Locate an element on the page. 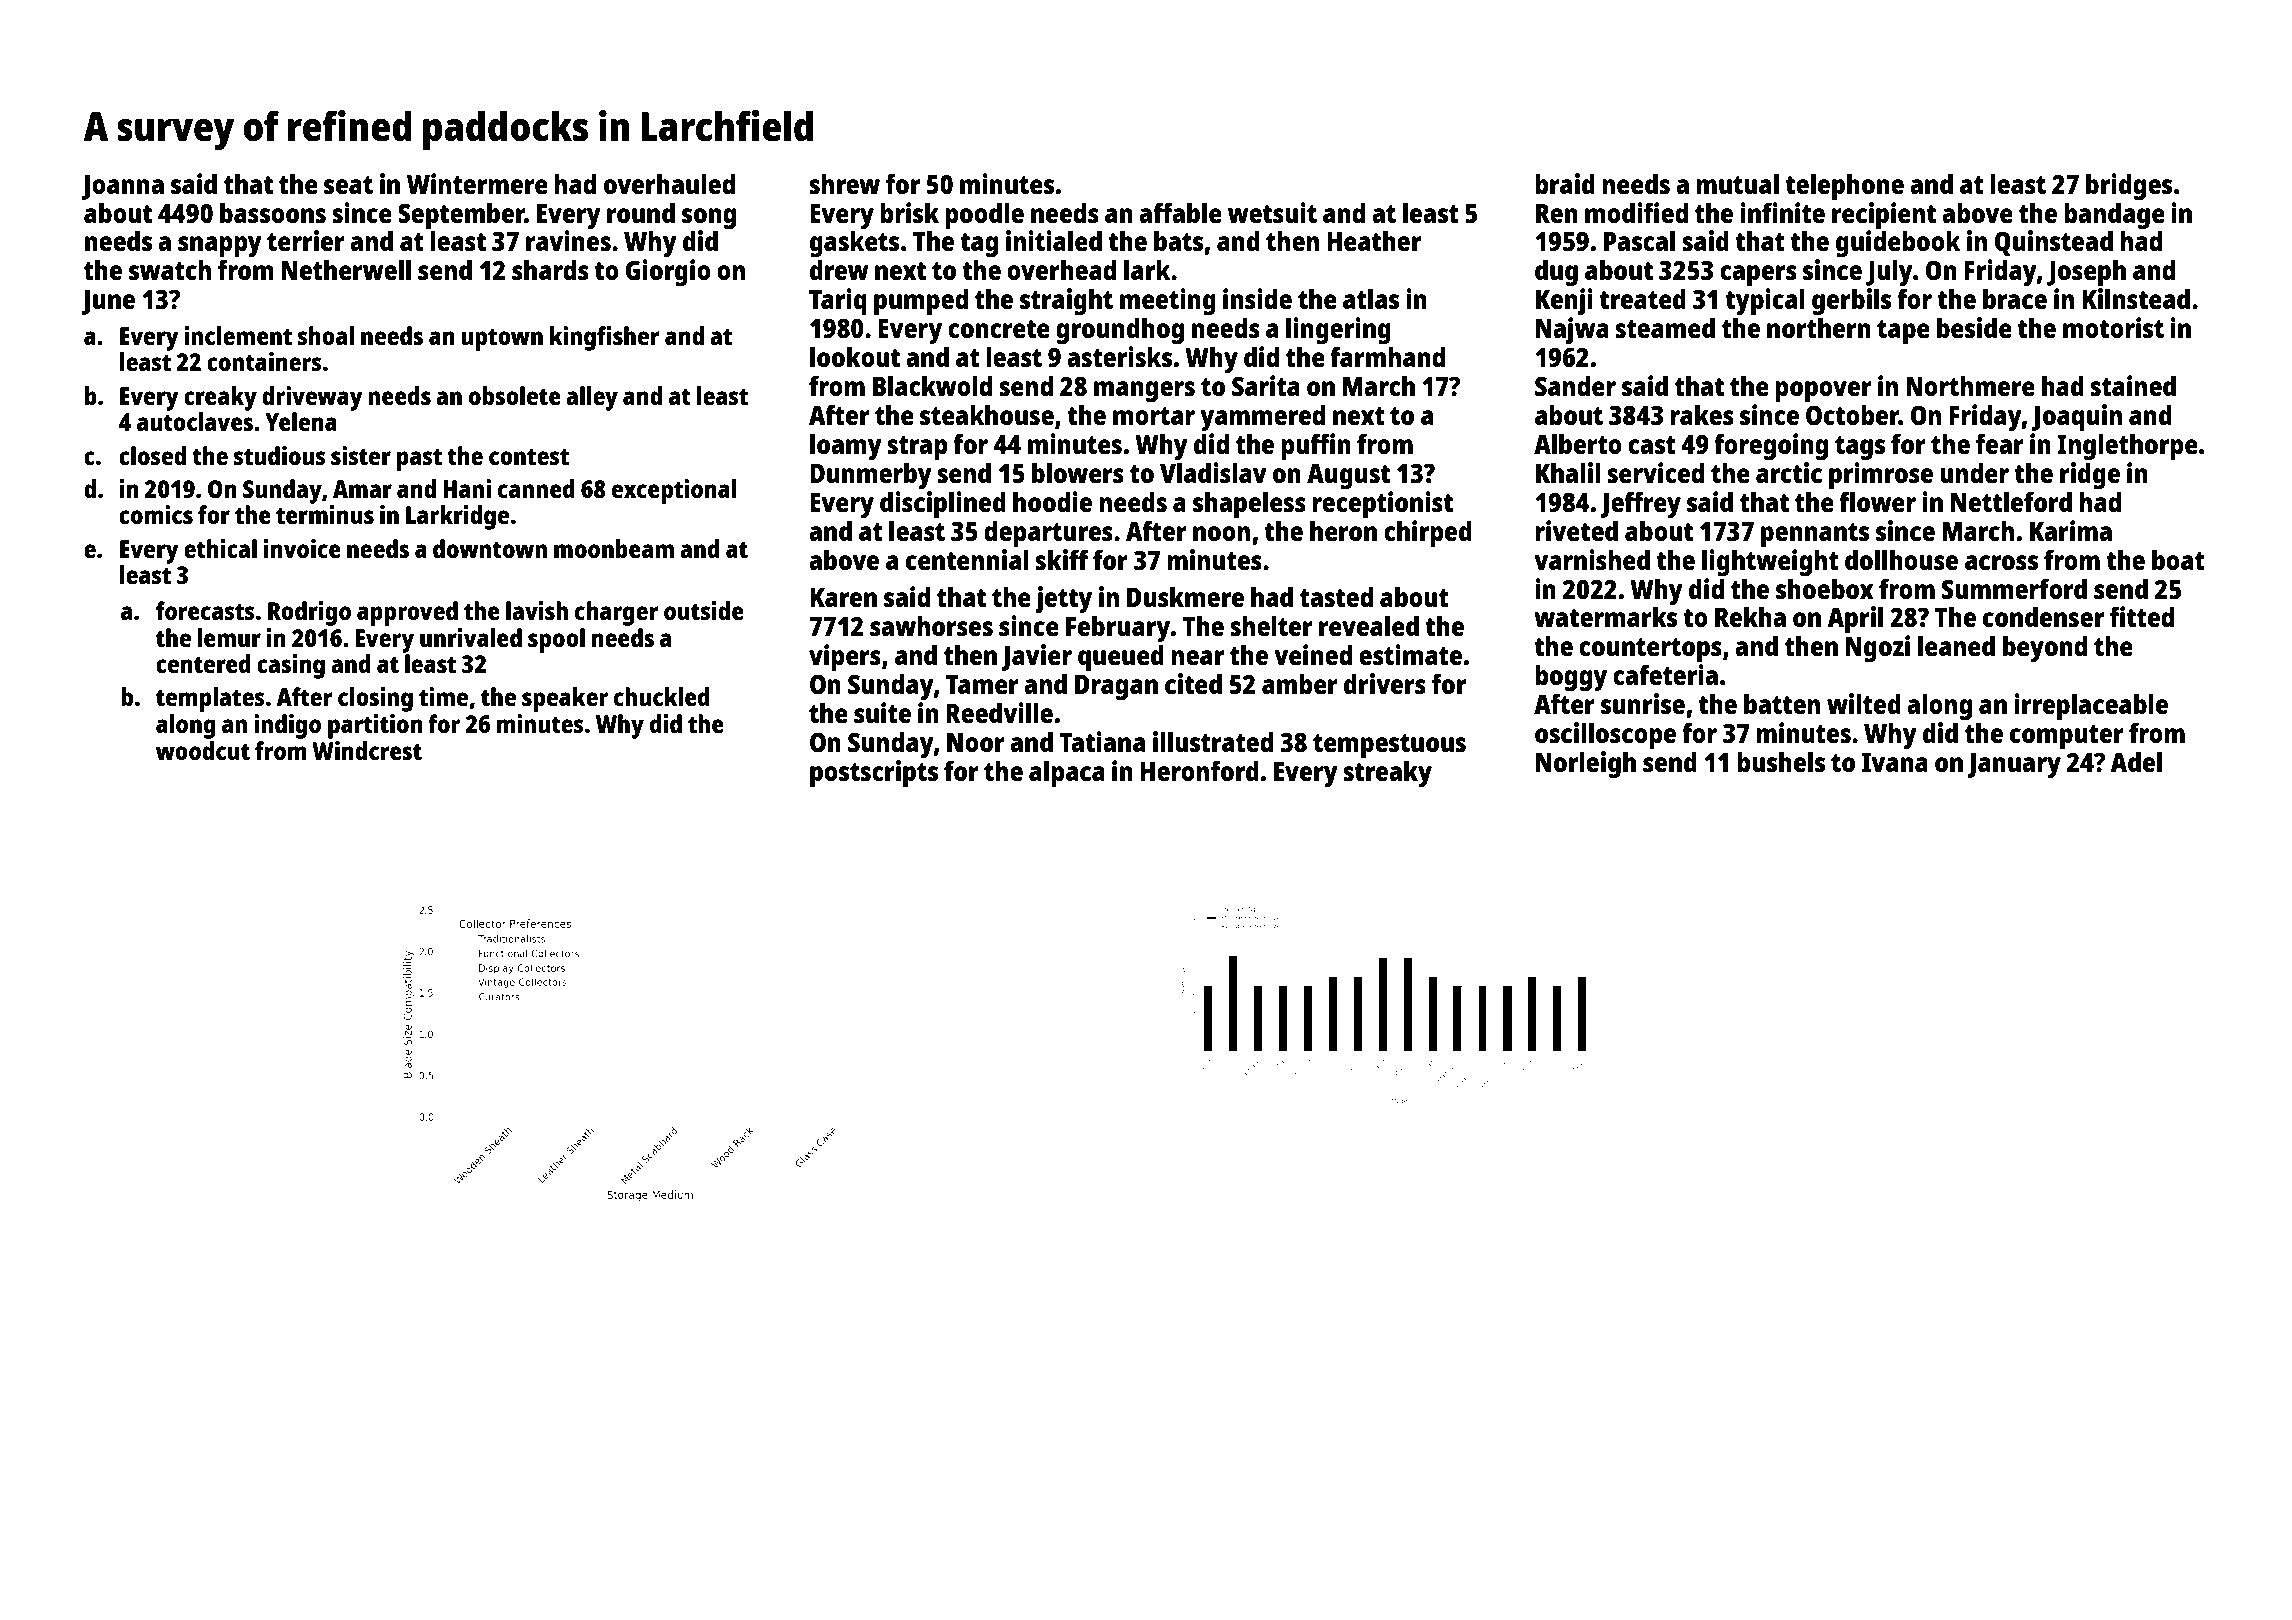 Image resolution: width=2292 pixels, height=1620 pixels. boat is located at coordinates (2178, 559).
